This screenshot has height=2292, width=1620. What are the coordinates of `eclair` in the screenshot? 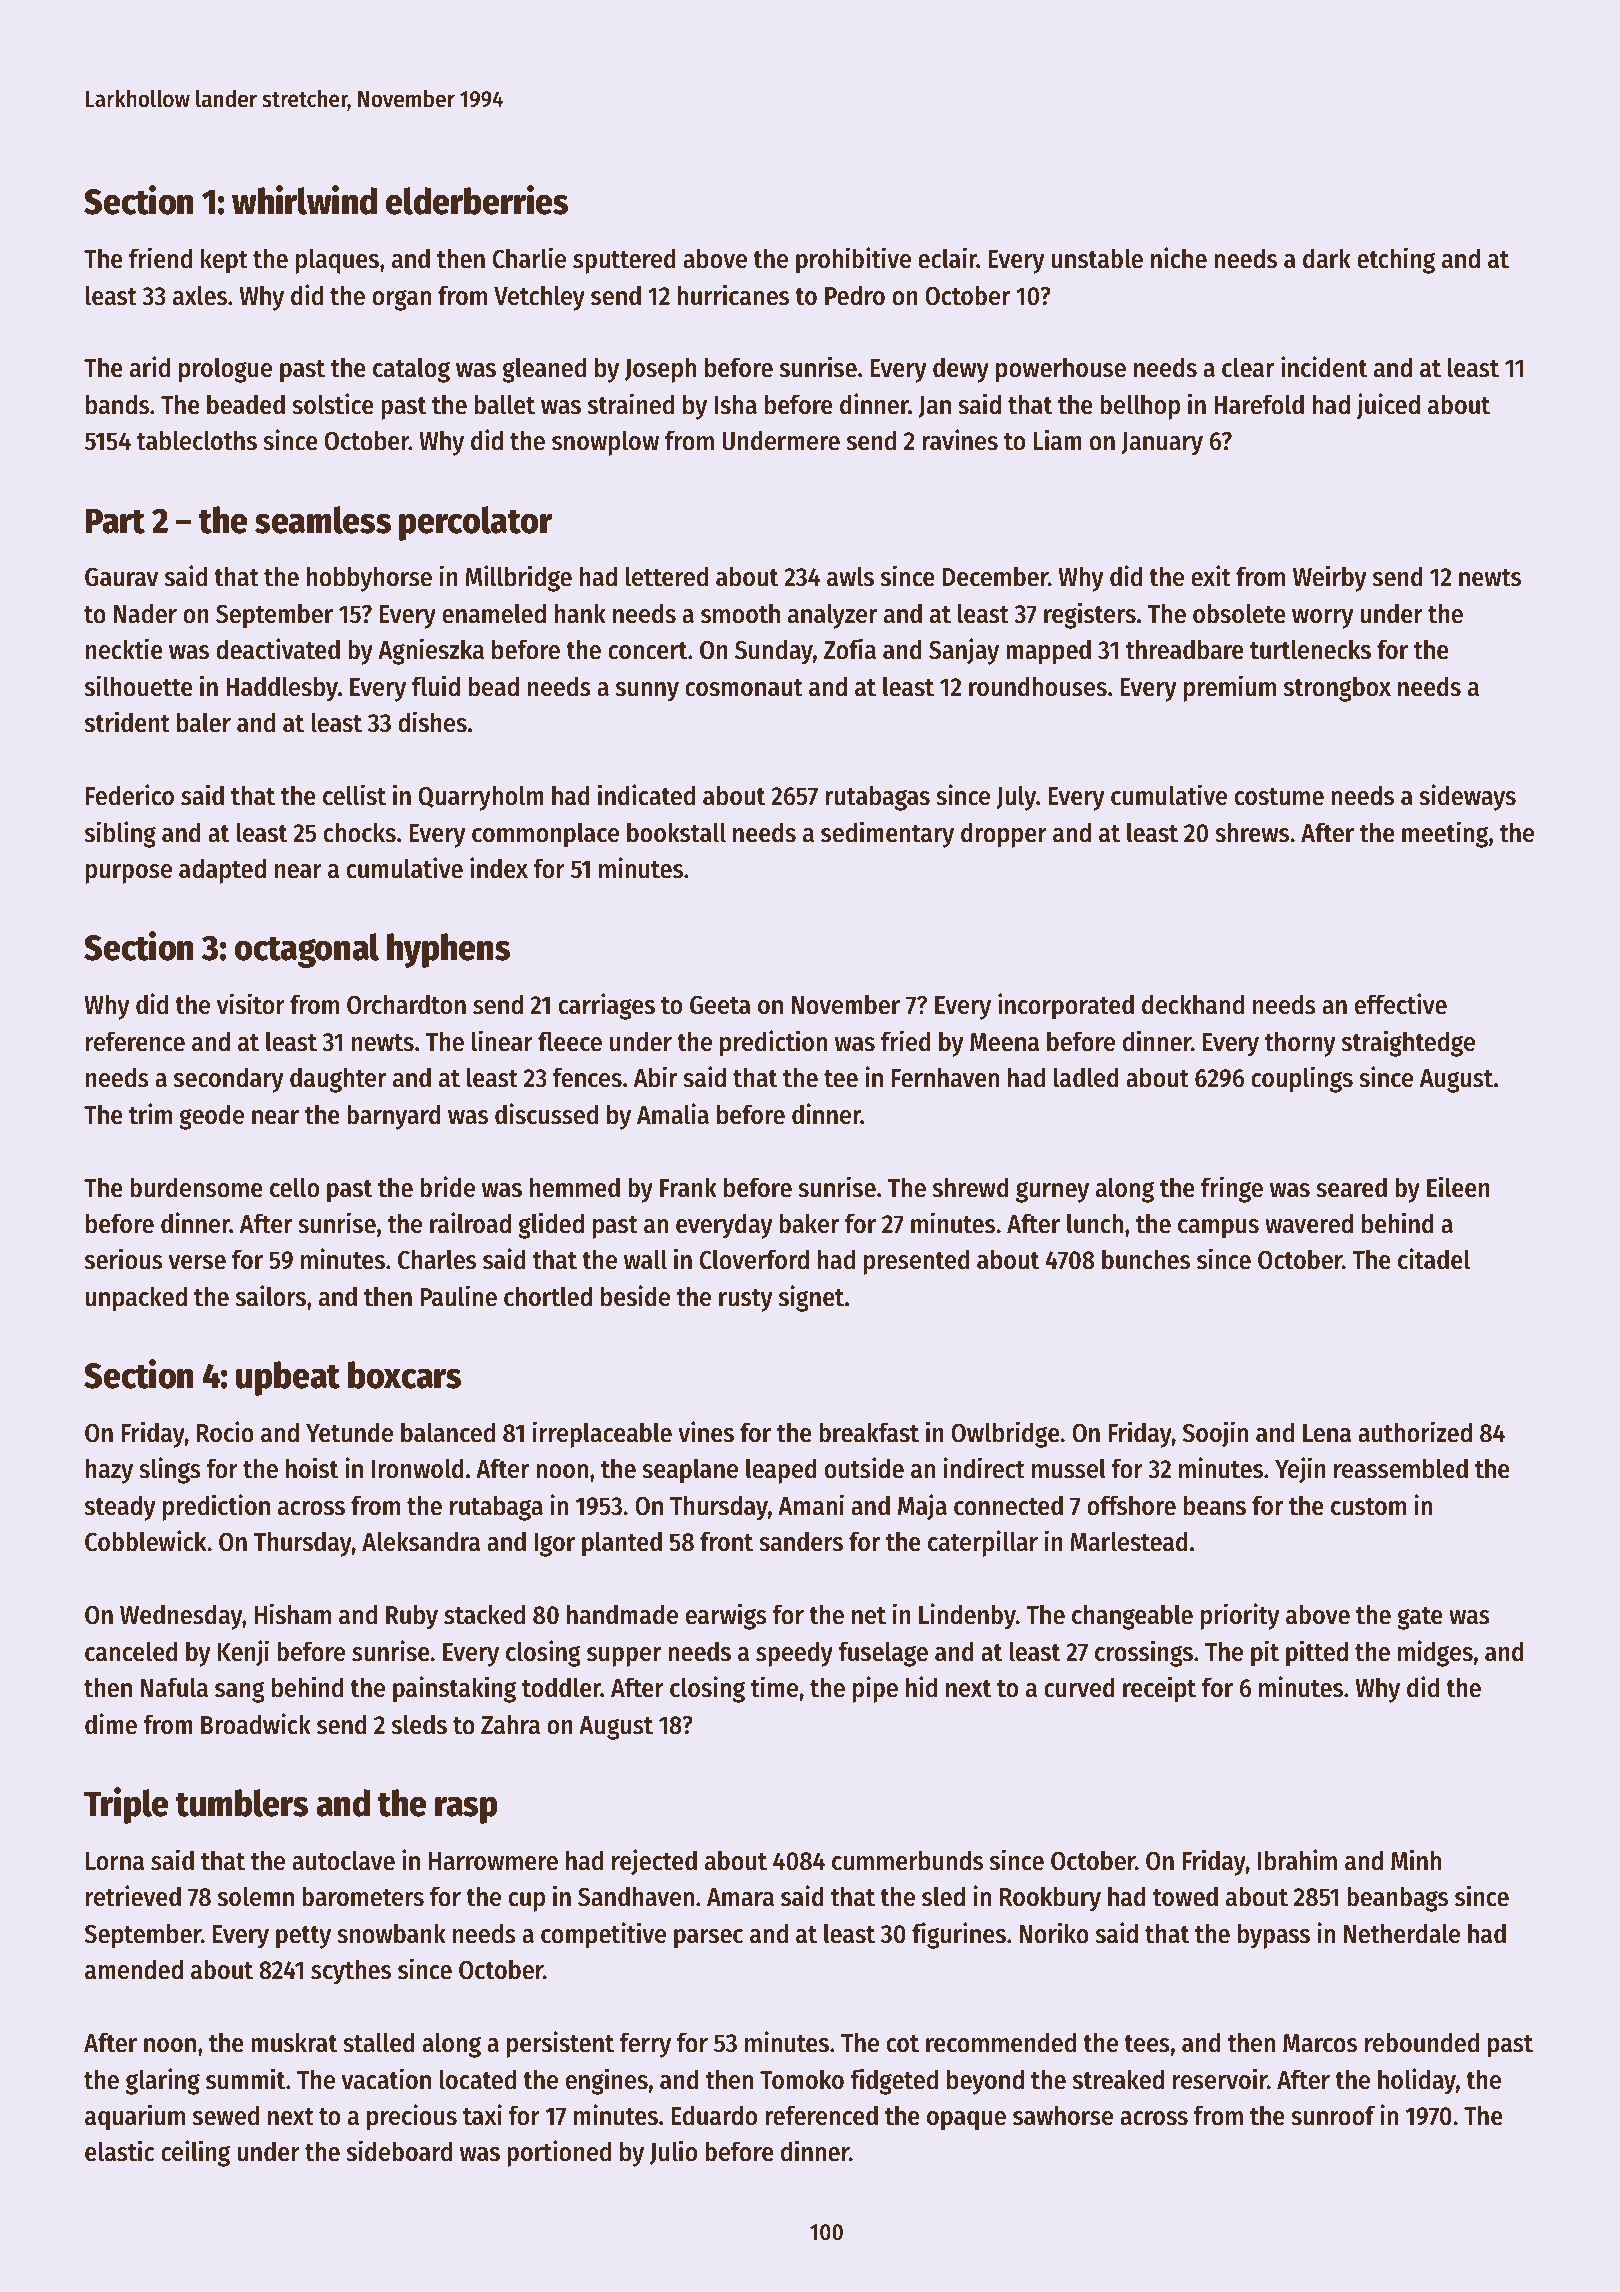 It's located at (947, 258).
